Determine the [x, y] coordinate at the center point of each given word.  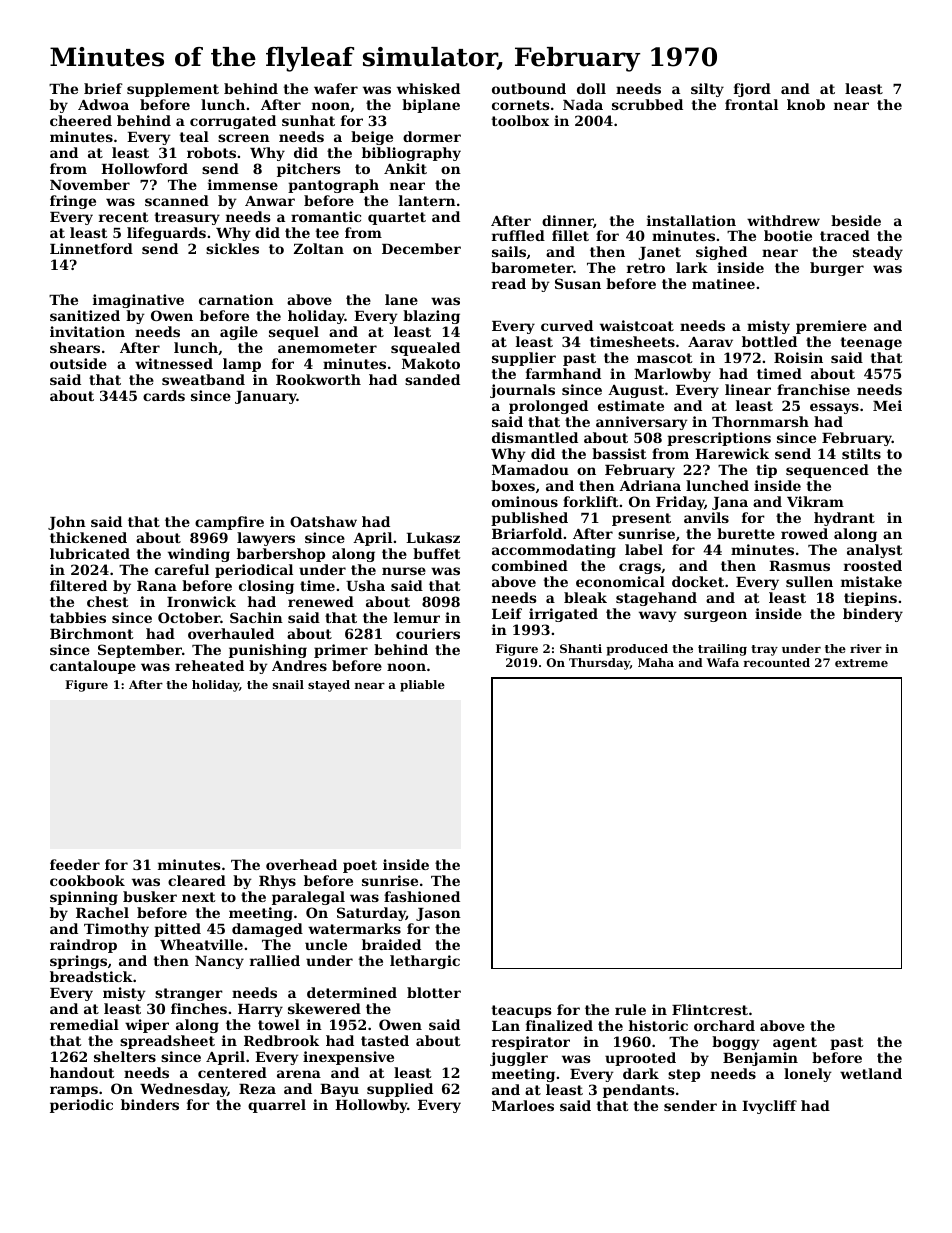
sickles [232, 248]
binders [150, 1104]
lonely [808, 1075]
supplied [400, 1090]
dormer [432, 136]
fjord [752, 90]
